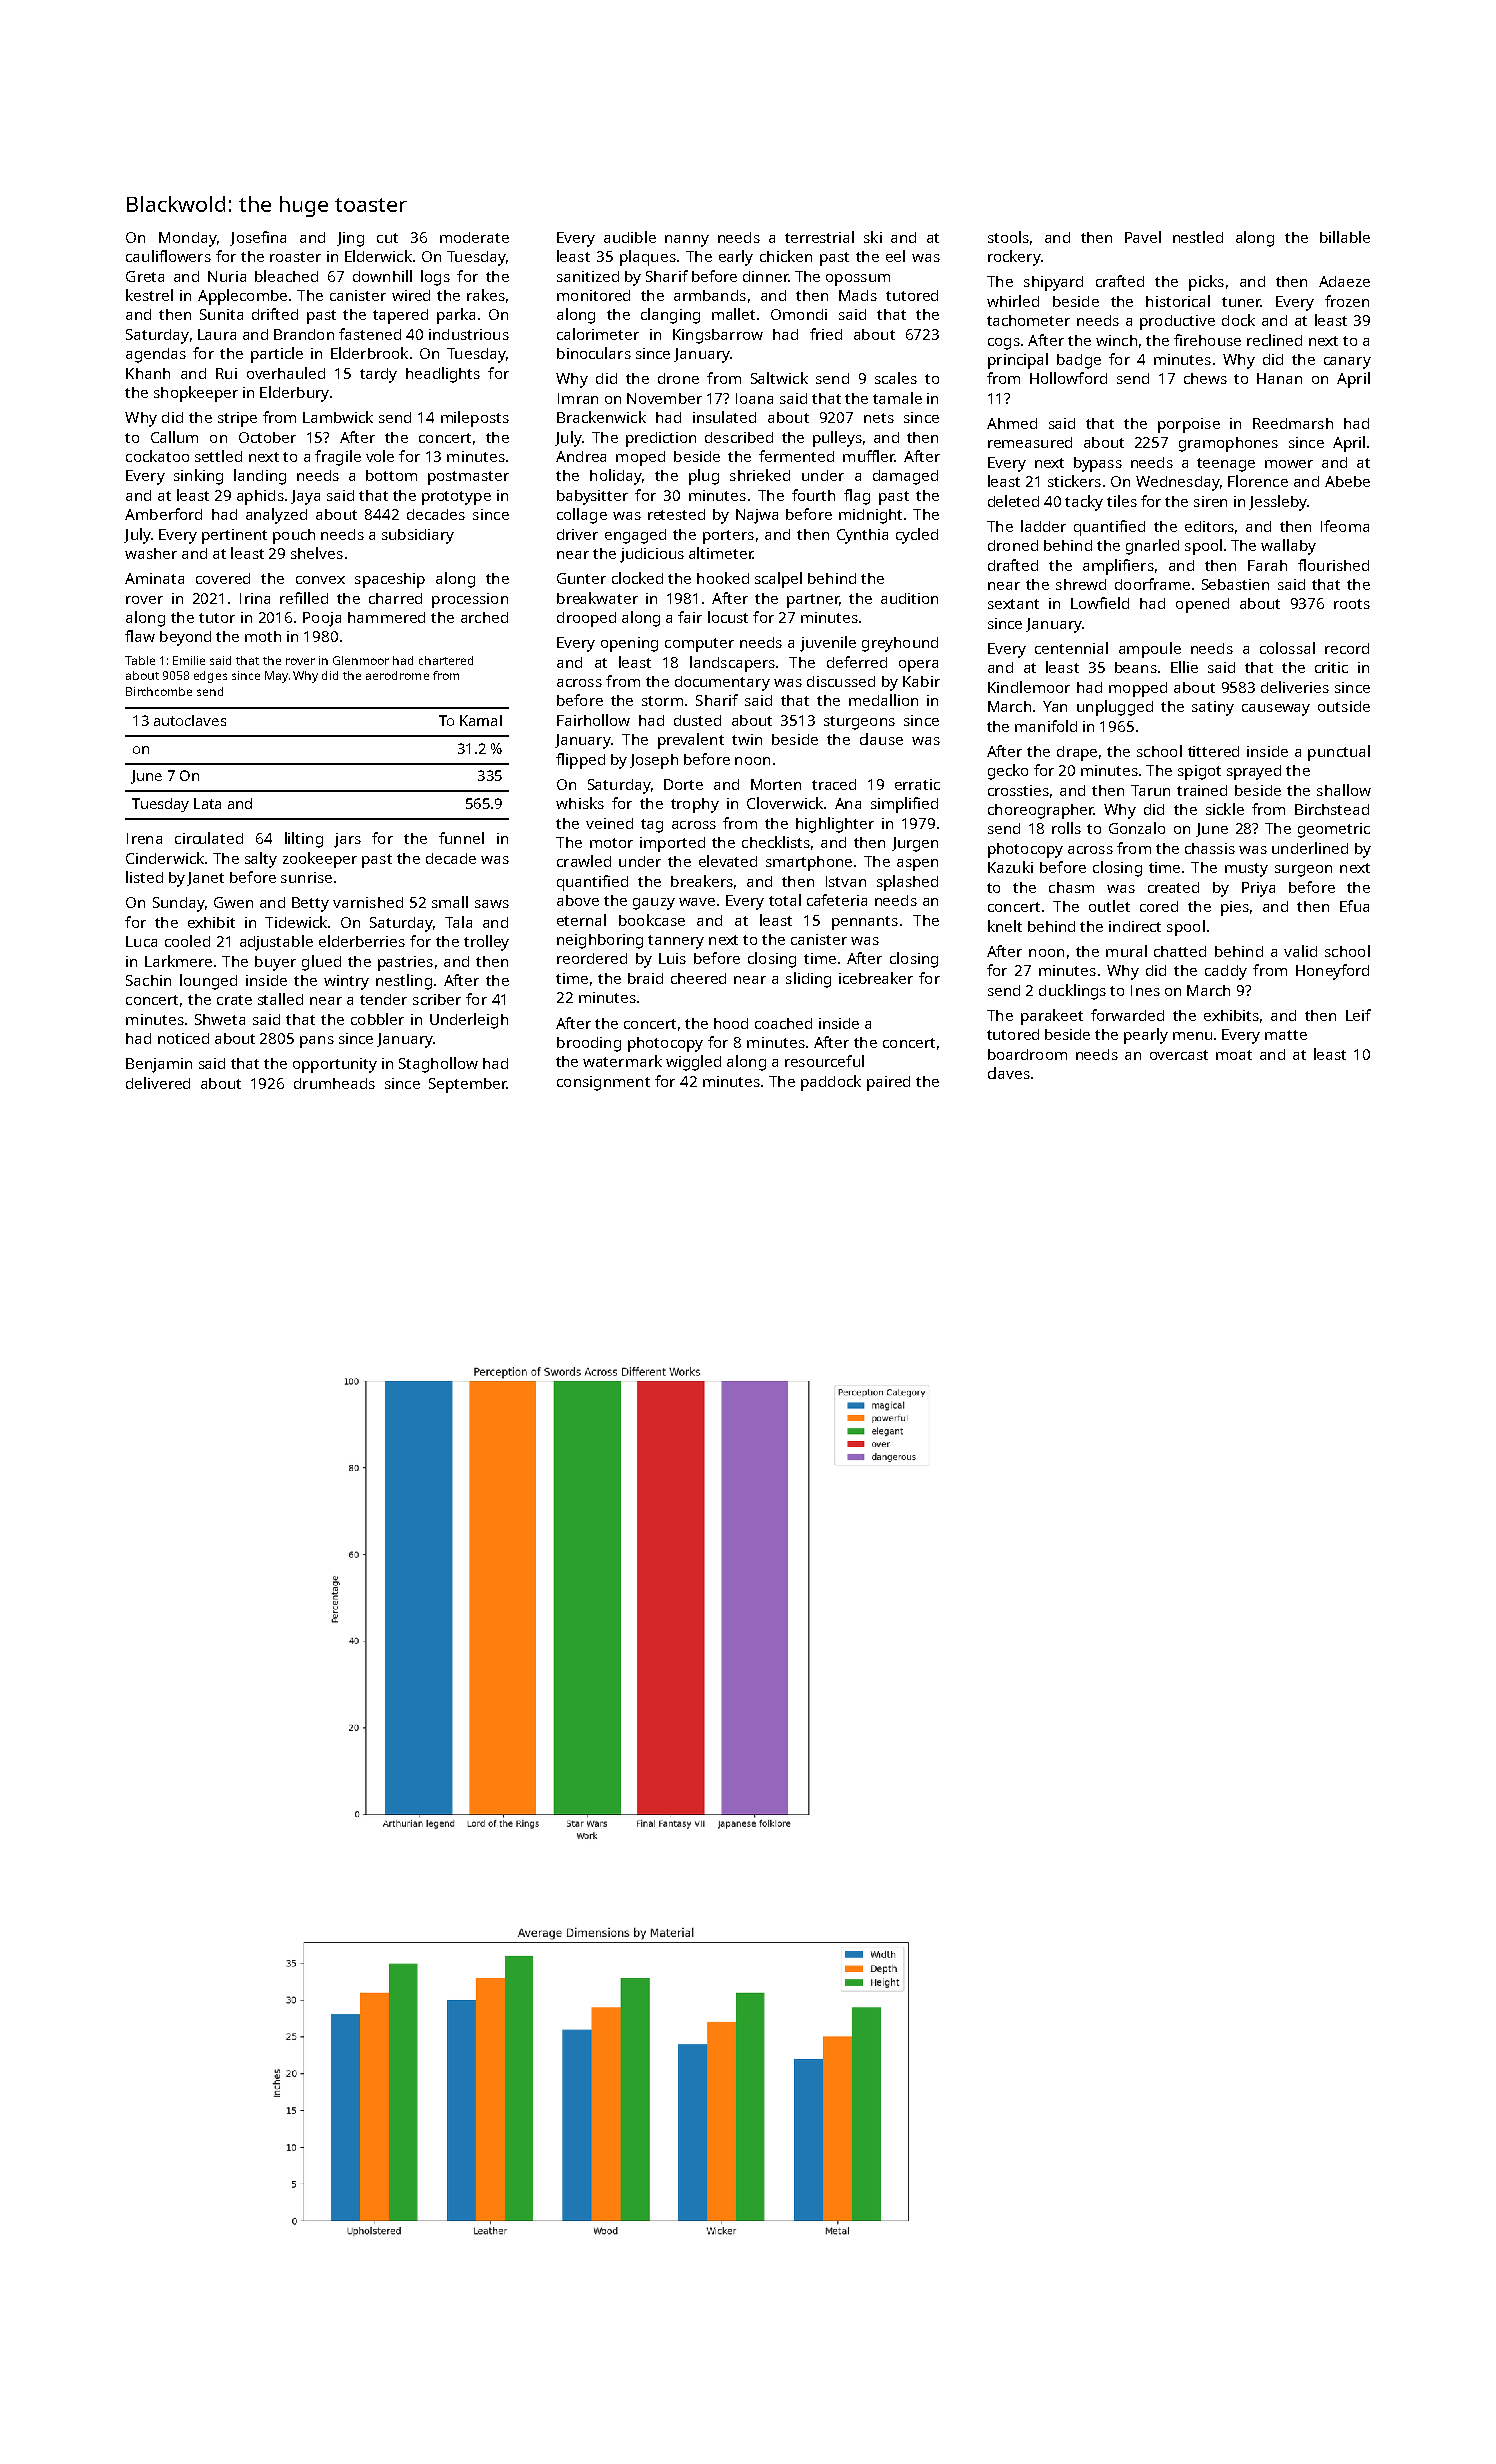 The height and width of the screenshot is (2464, 1496). Describe the element at coordinates (597, 598) in the screenshot. I see `breakwater` at that location.
